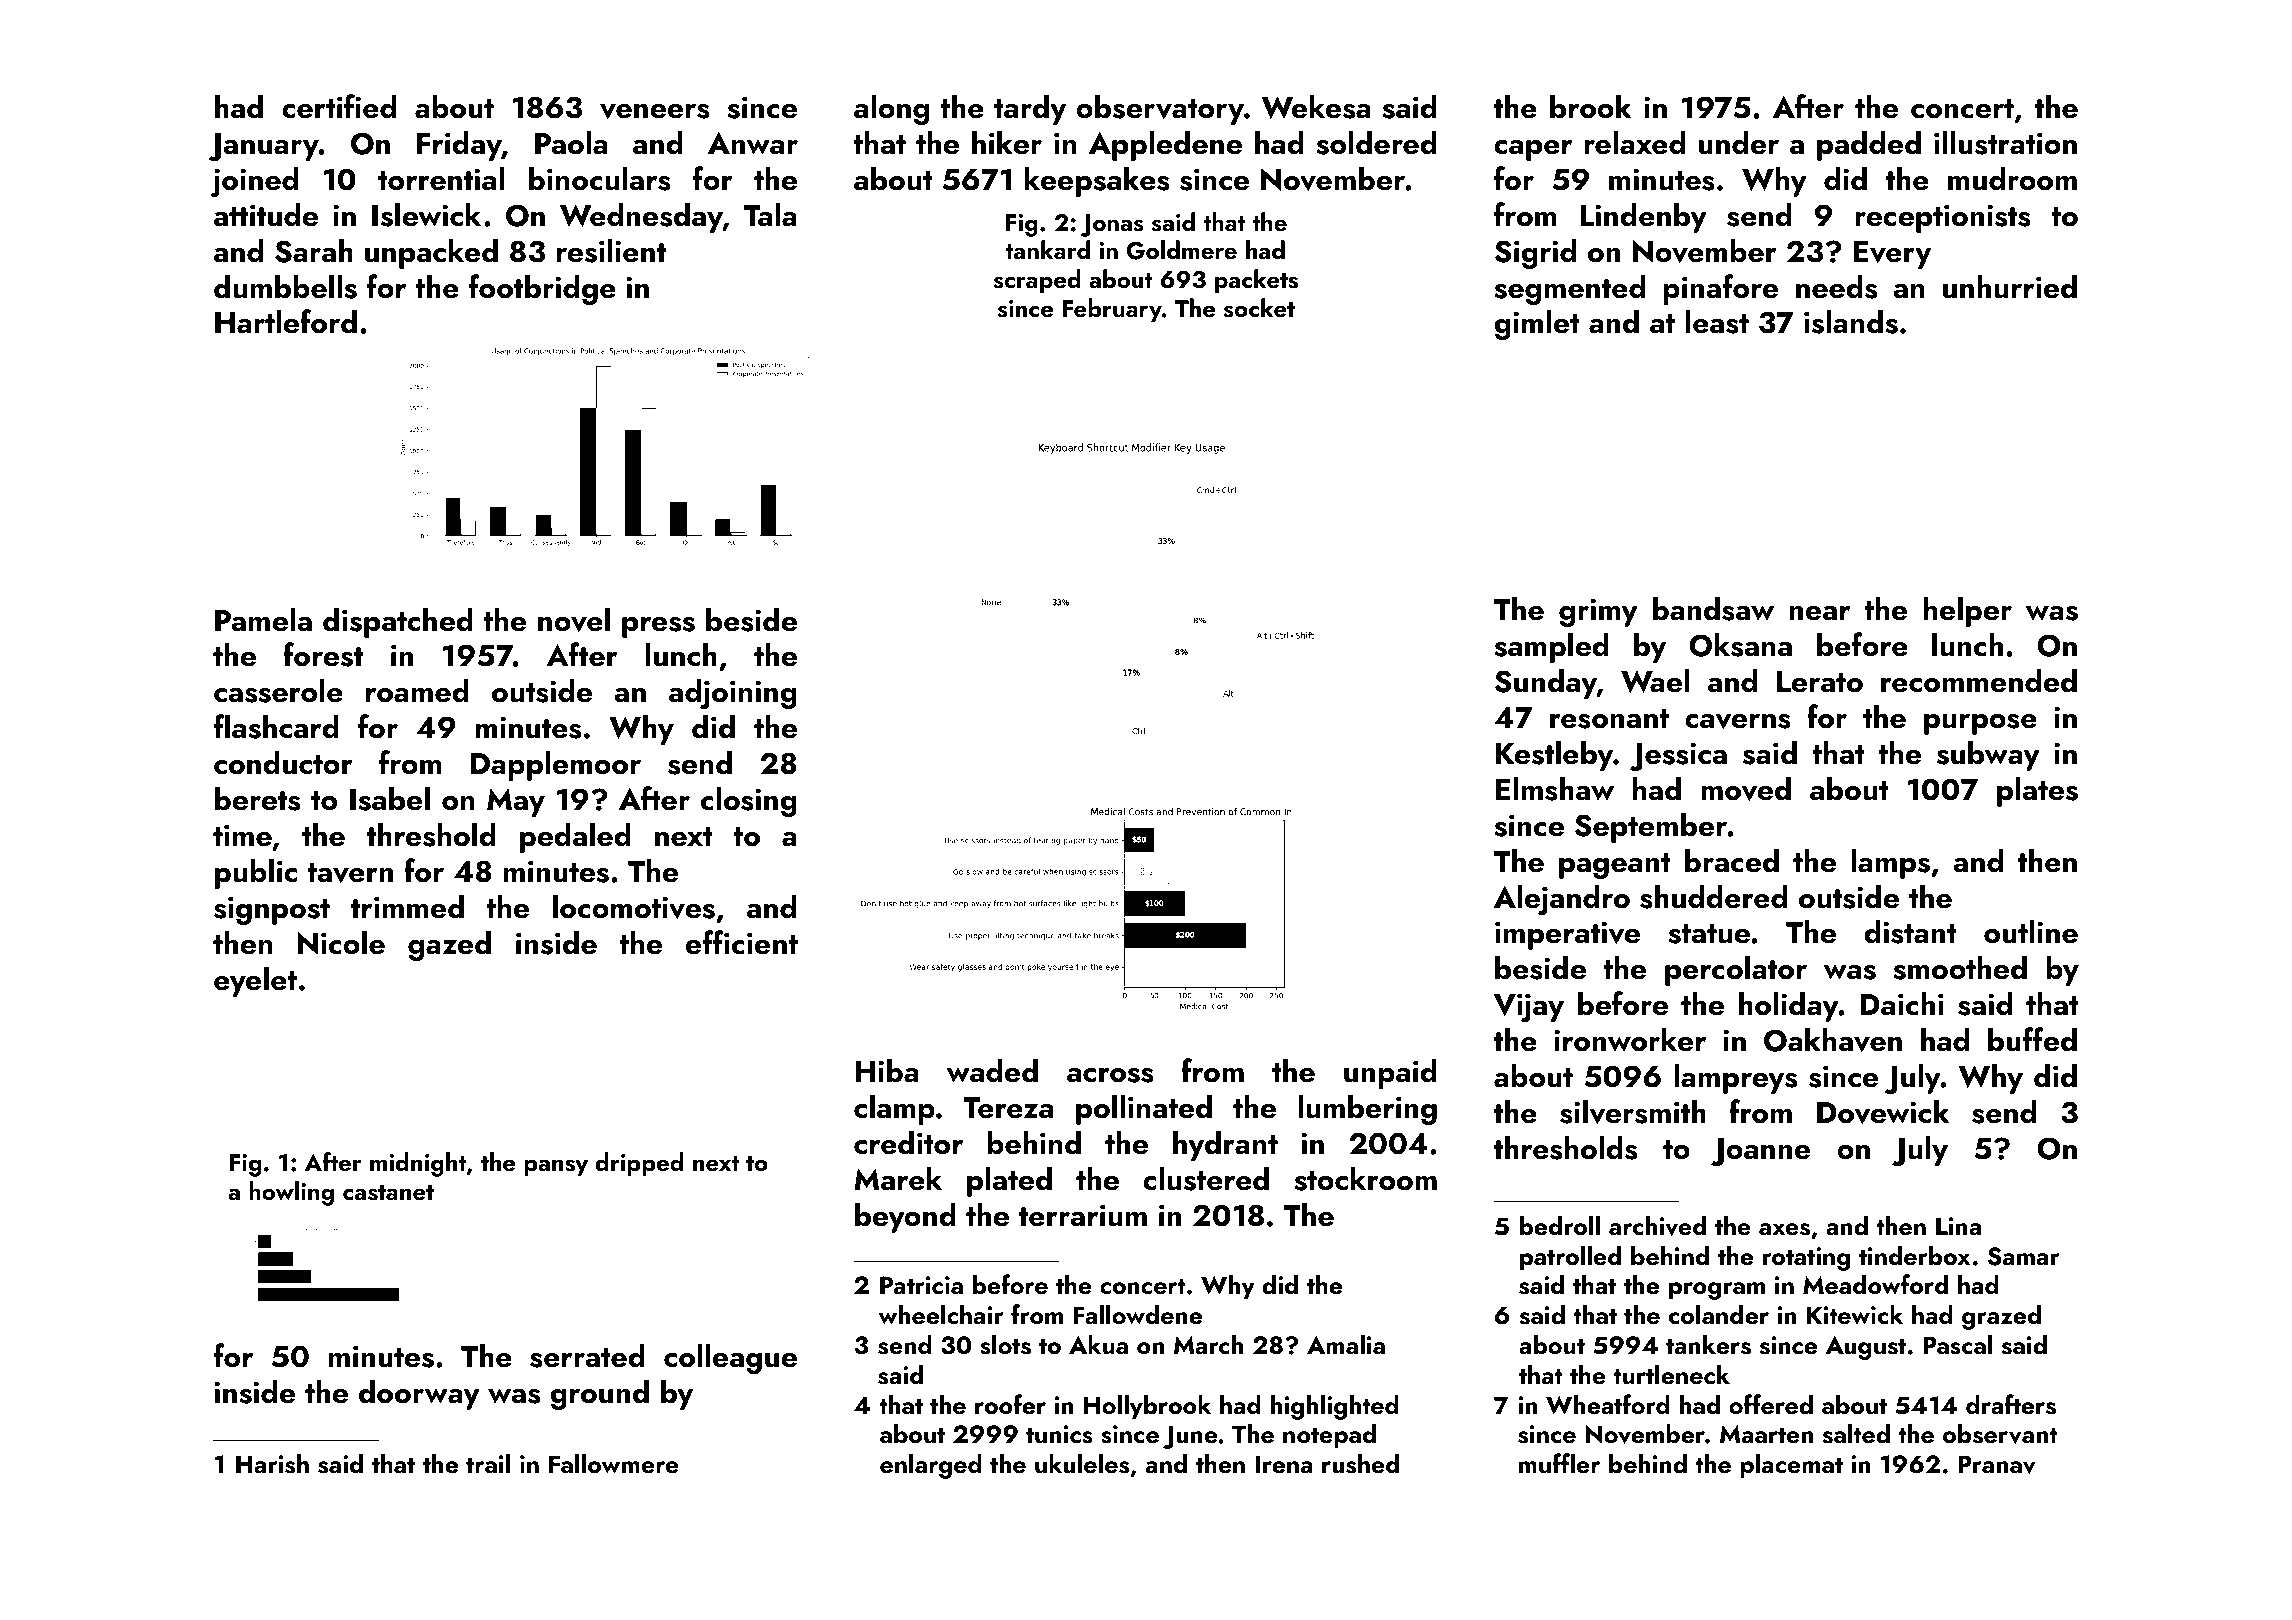 This page has height=1620, width=2292. What do you see at coordinates (398, 622) in the page?
I see `dispatched` at bounding box center [398, 622].
